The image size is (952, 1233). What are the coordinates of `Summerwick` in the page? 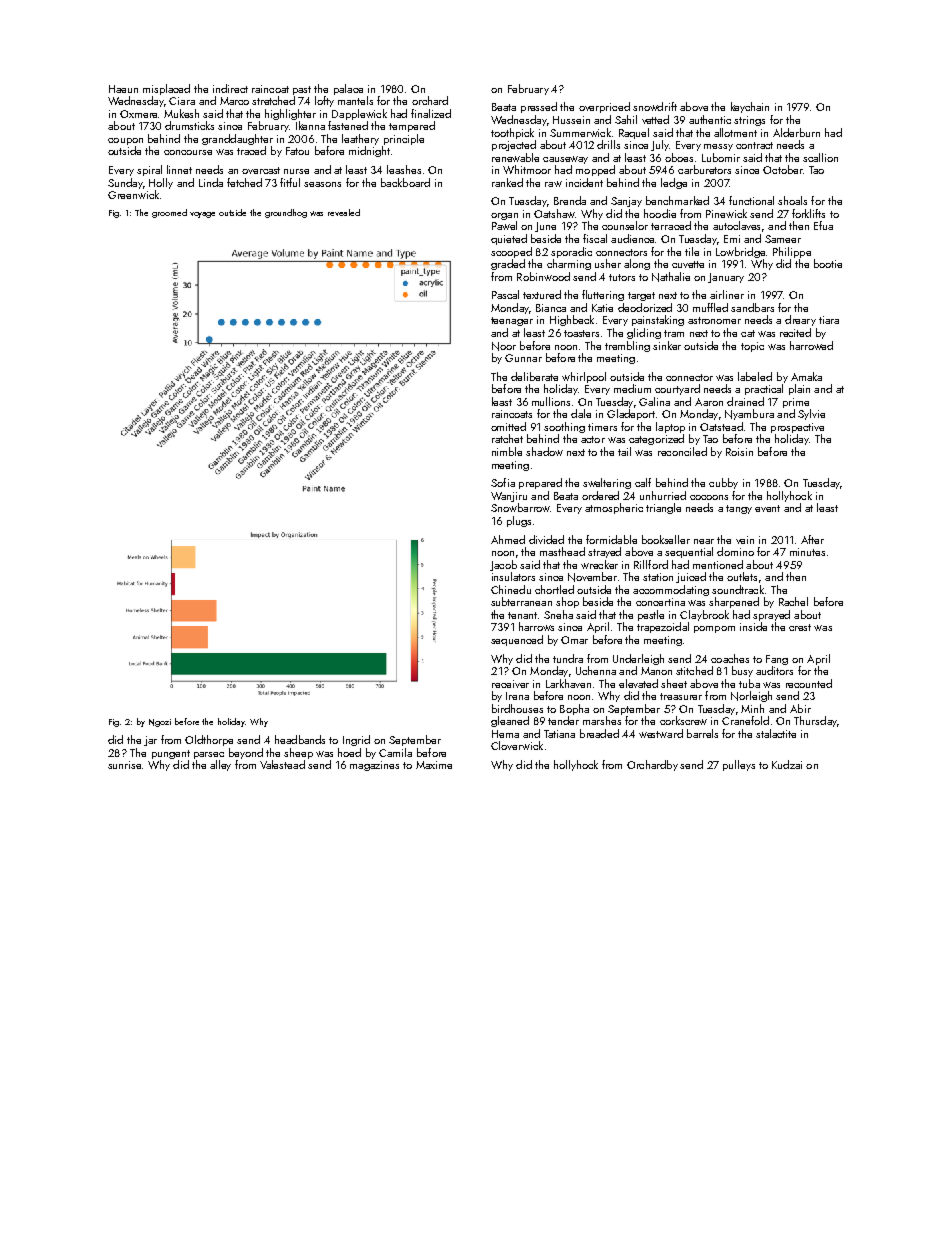 It's located at (580, 132).
